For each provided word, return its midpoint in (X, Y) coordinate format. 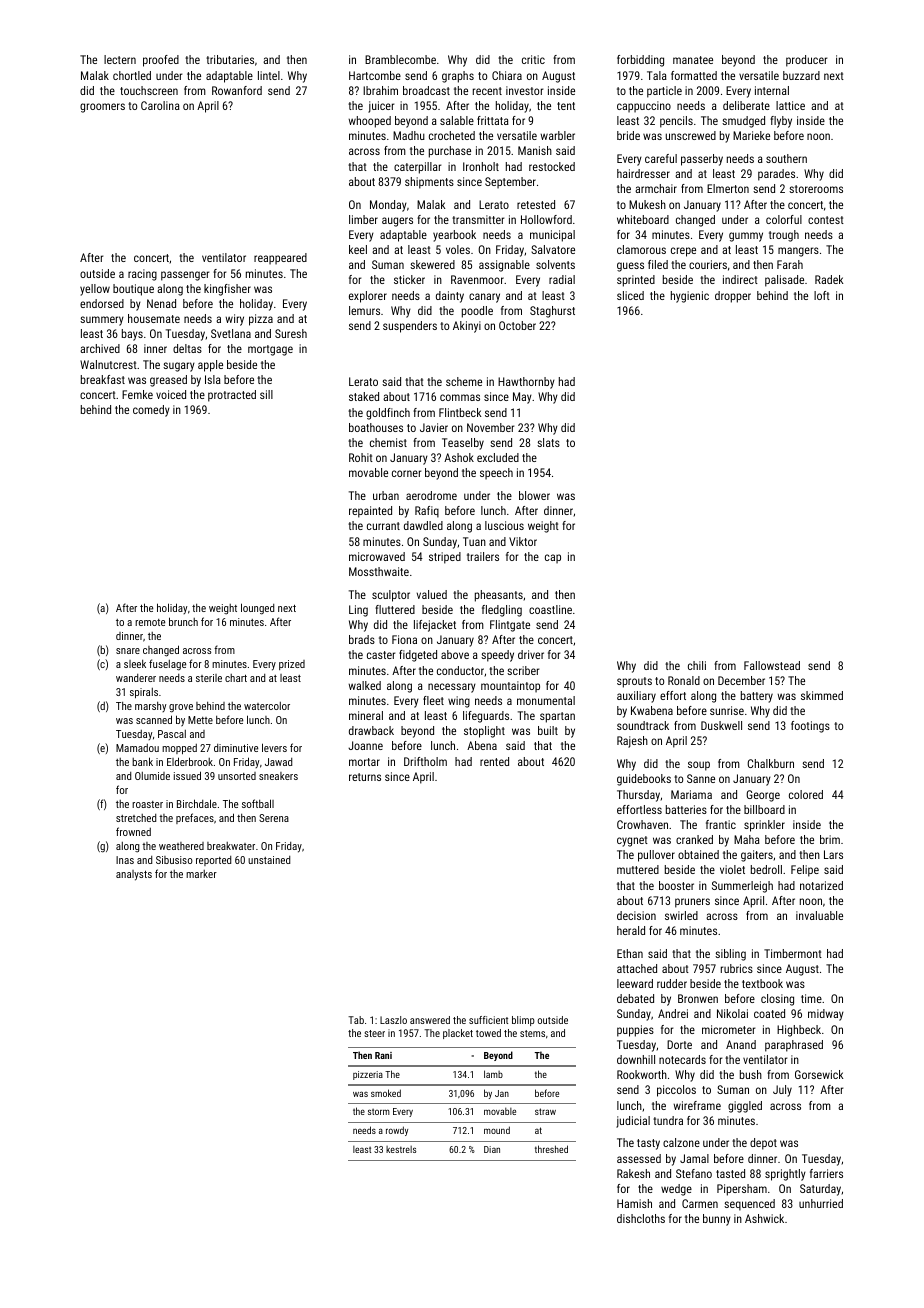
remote (150, 622)
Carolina (160, 105)
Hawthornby (526, 383)
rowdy (397, 1131)
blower (534, 495)
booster (676, 885)
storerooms (816, 189)
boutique (133, 290)
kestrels (401, 1149)
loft (822, 295)
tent (566, 106)
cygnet (632, 841)
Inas (125, 860)
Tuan (474, 541)
